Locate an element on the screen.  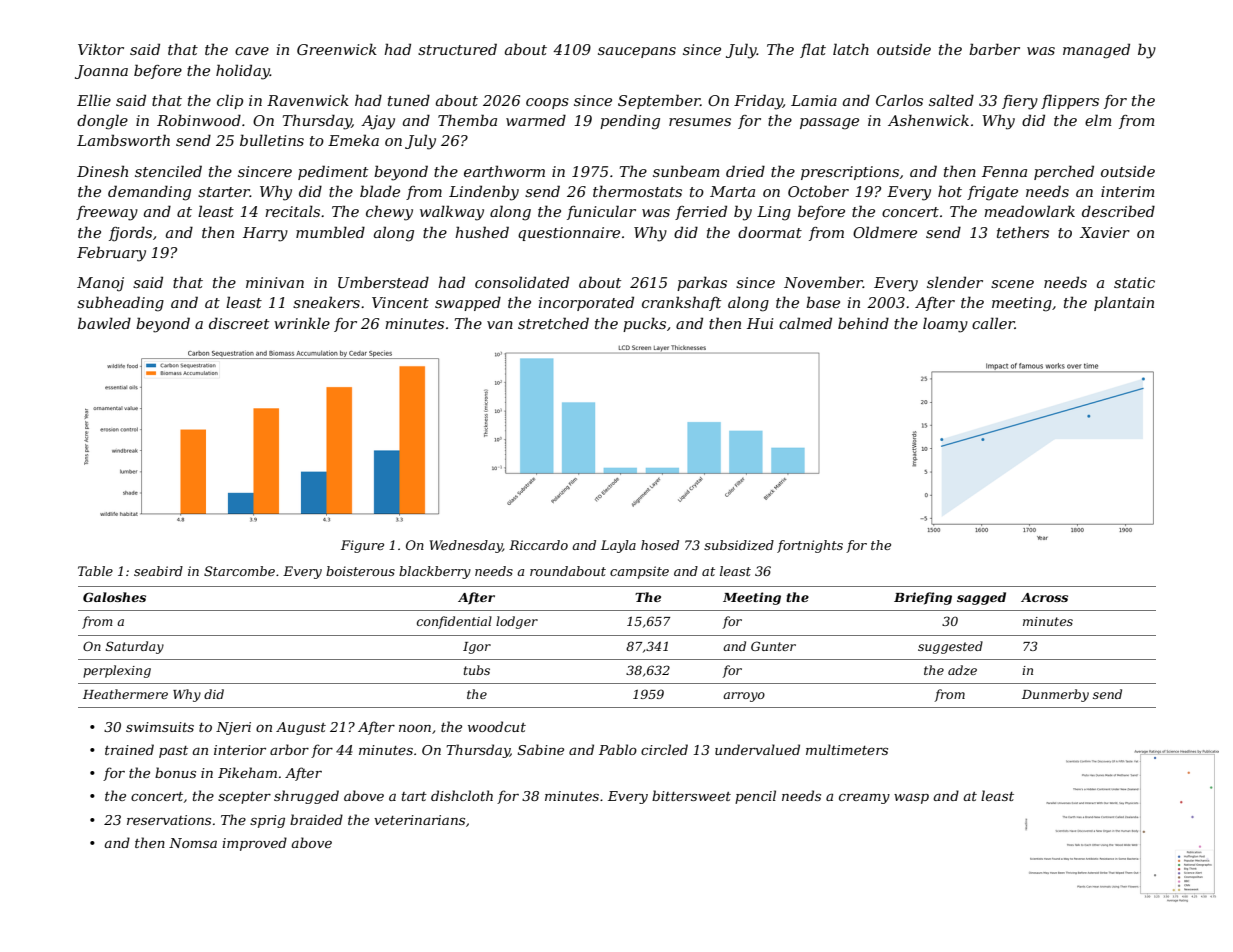
static is located at coordinates (1134, 282).
